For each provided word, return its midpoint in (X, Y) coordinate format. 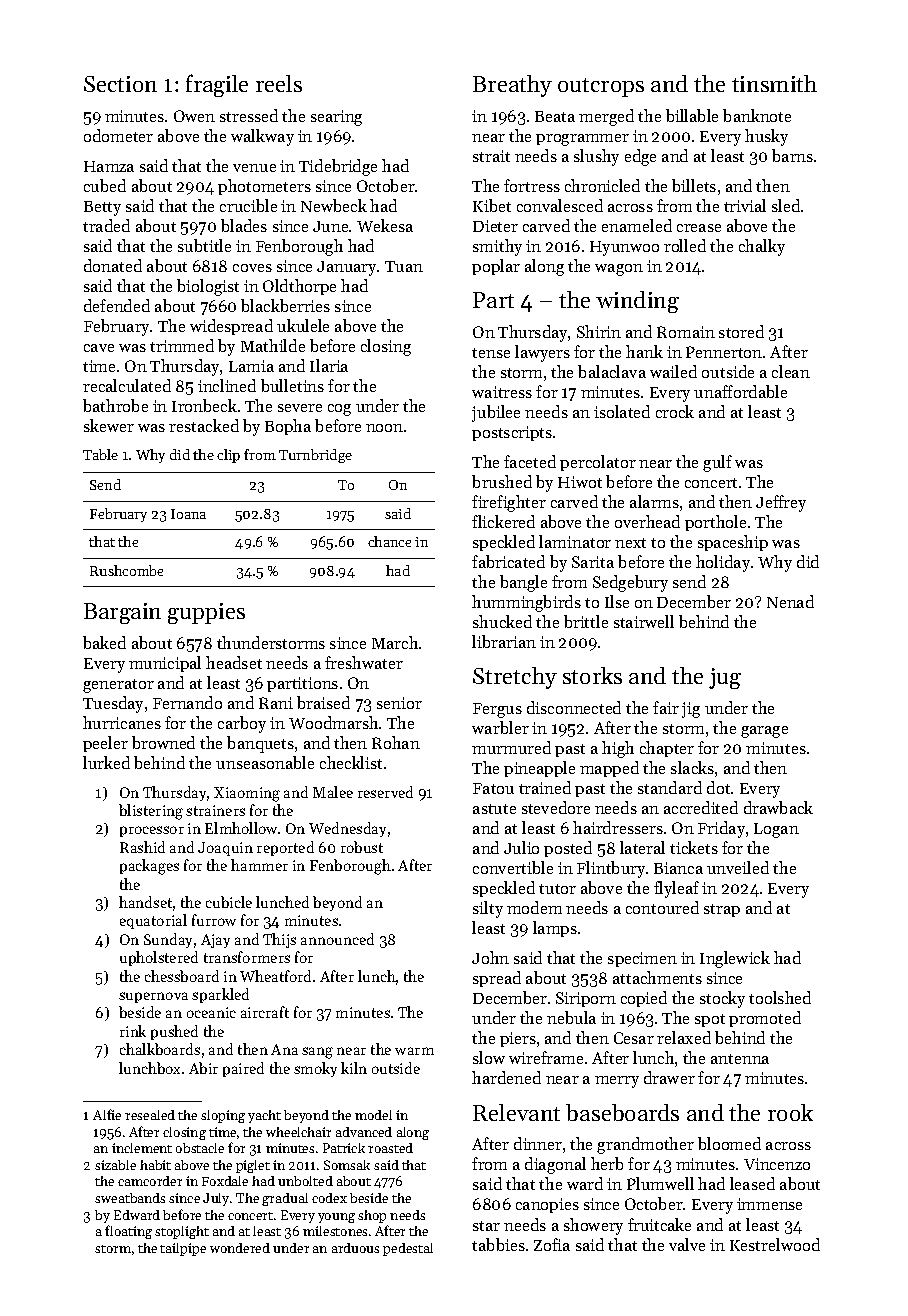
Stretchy (515, 678)
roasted (390, 1148)
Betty (102, 208)
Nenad (790, 601)
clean (791, 371)
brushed (502, 481)
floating (128, 1232)
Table (100, 454)
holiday (723, 563)
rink (133, 1031)
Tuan (404, 266)
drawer (669, 1077)
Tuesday (113, 704)
